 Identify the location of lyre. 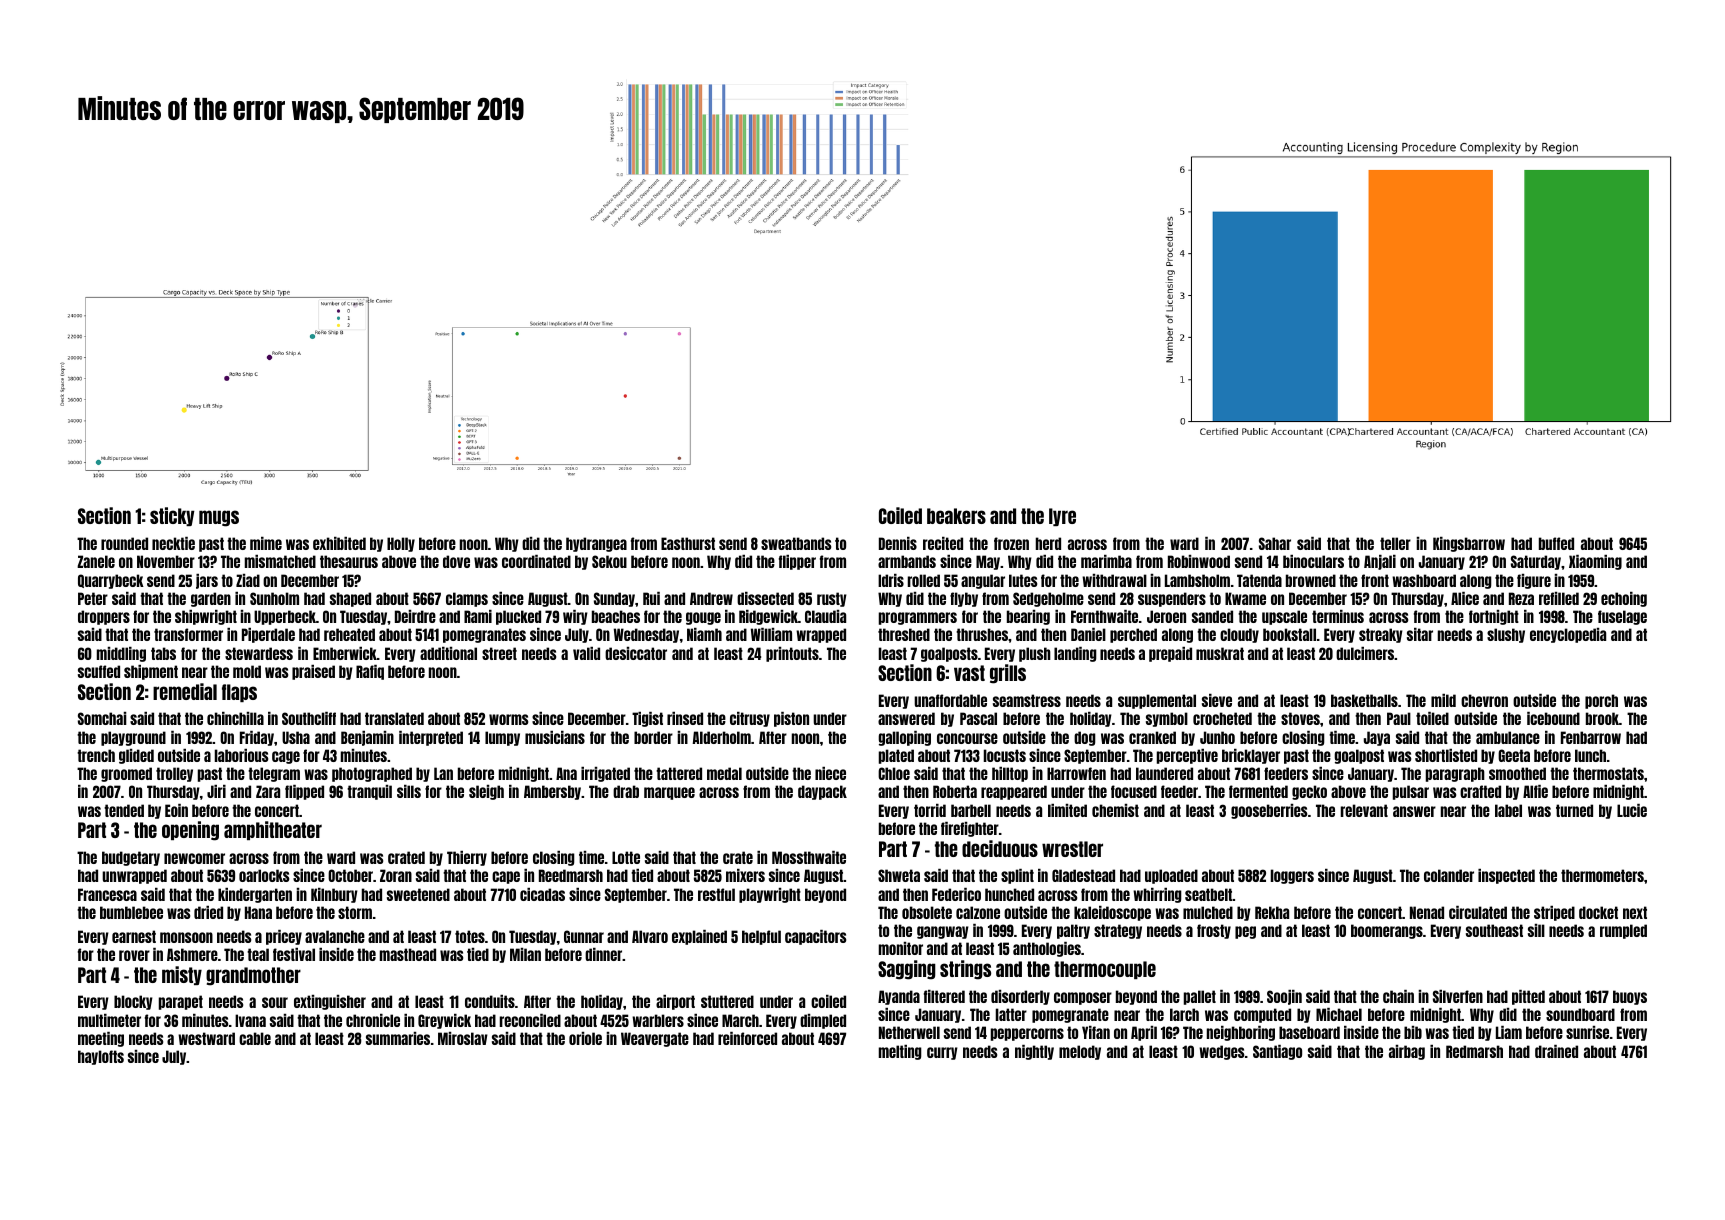
(1062, 517).
